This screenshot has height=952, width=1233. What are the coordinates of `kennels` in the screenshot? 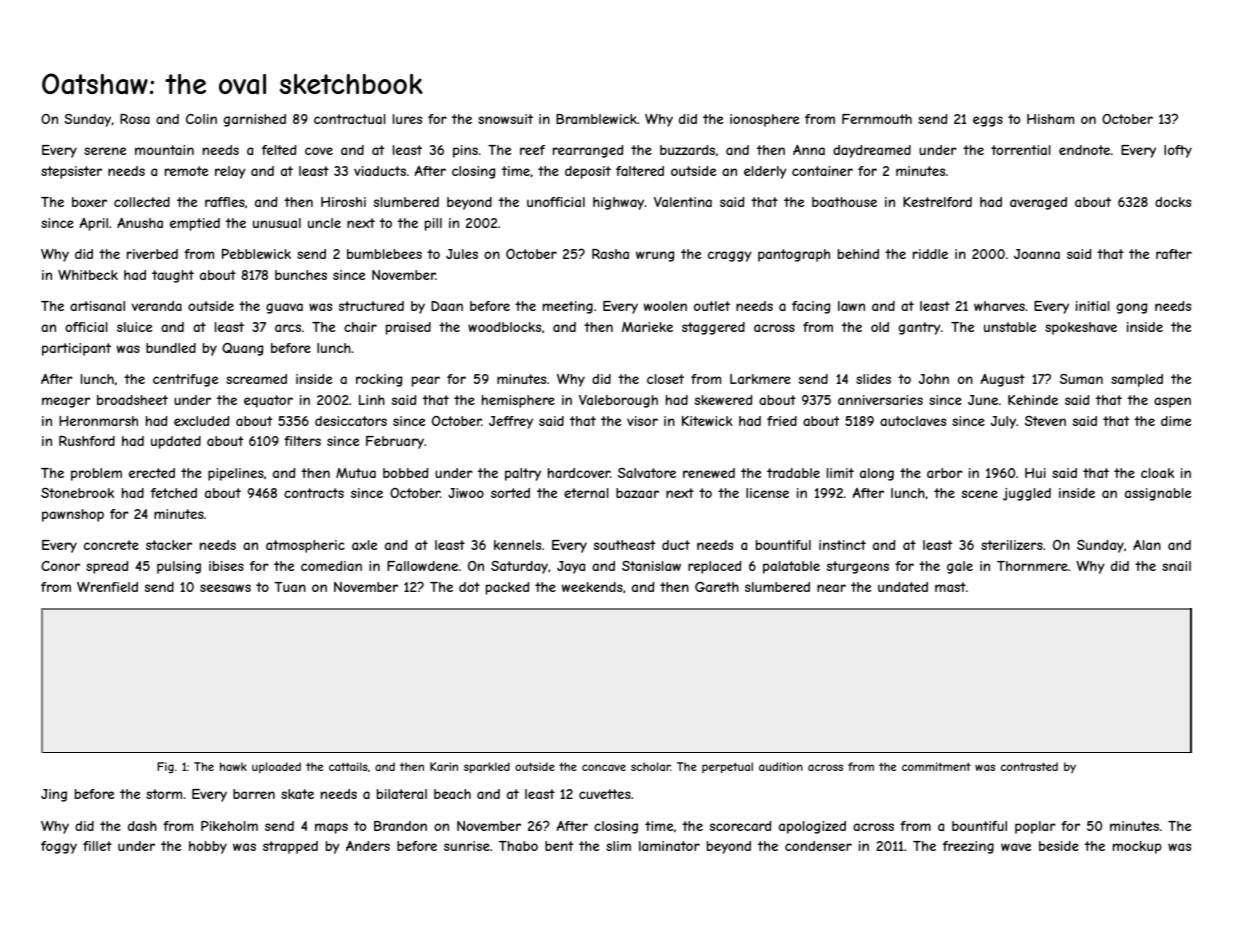 It's located at (517, 545).
